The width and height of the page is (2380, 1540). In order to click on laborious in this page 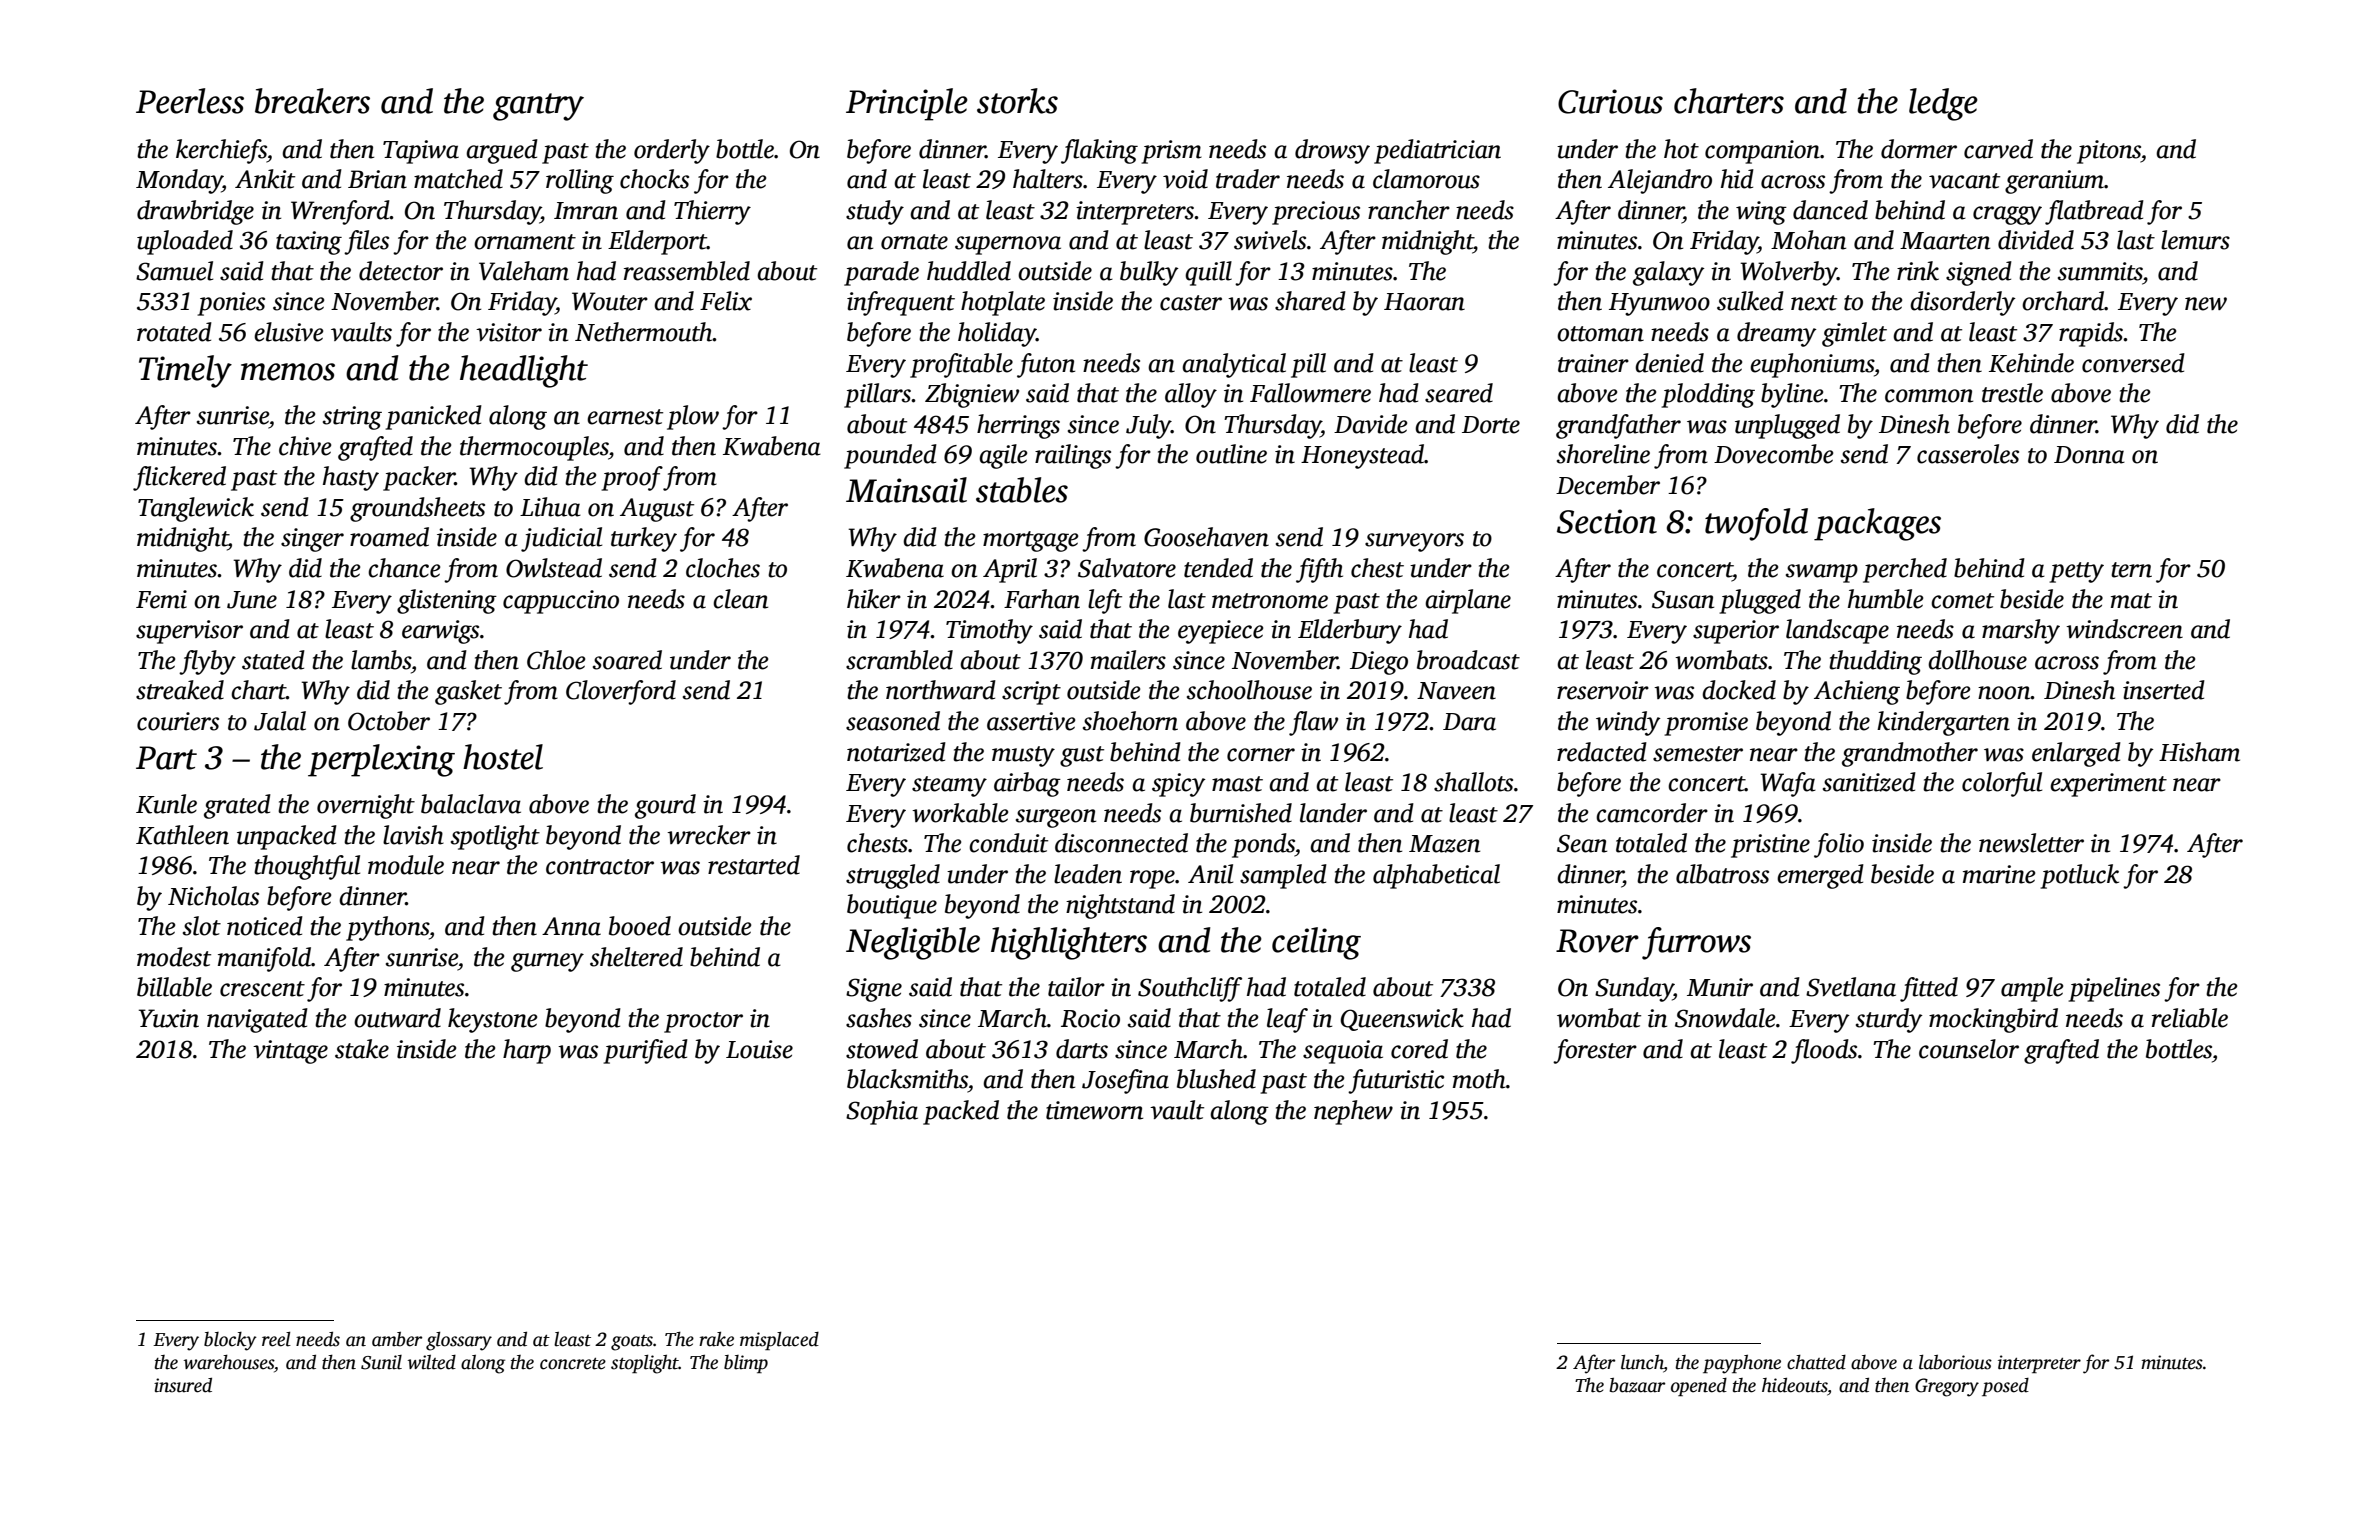, I will do `click(1955, 1362)`.
